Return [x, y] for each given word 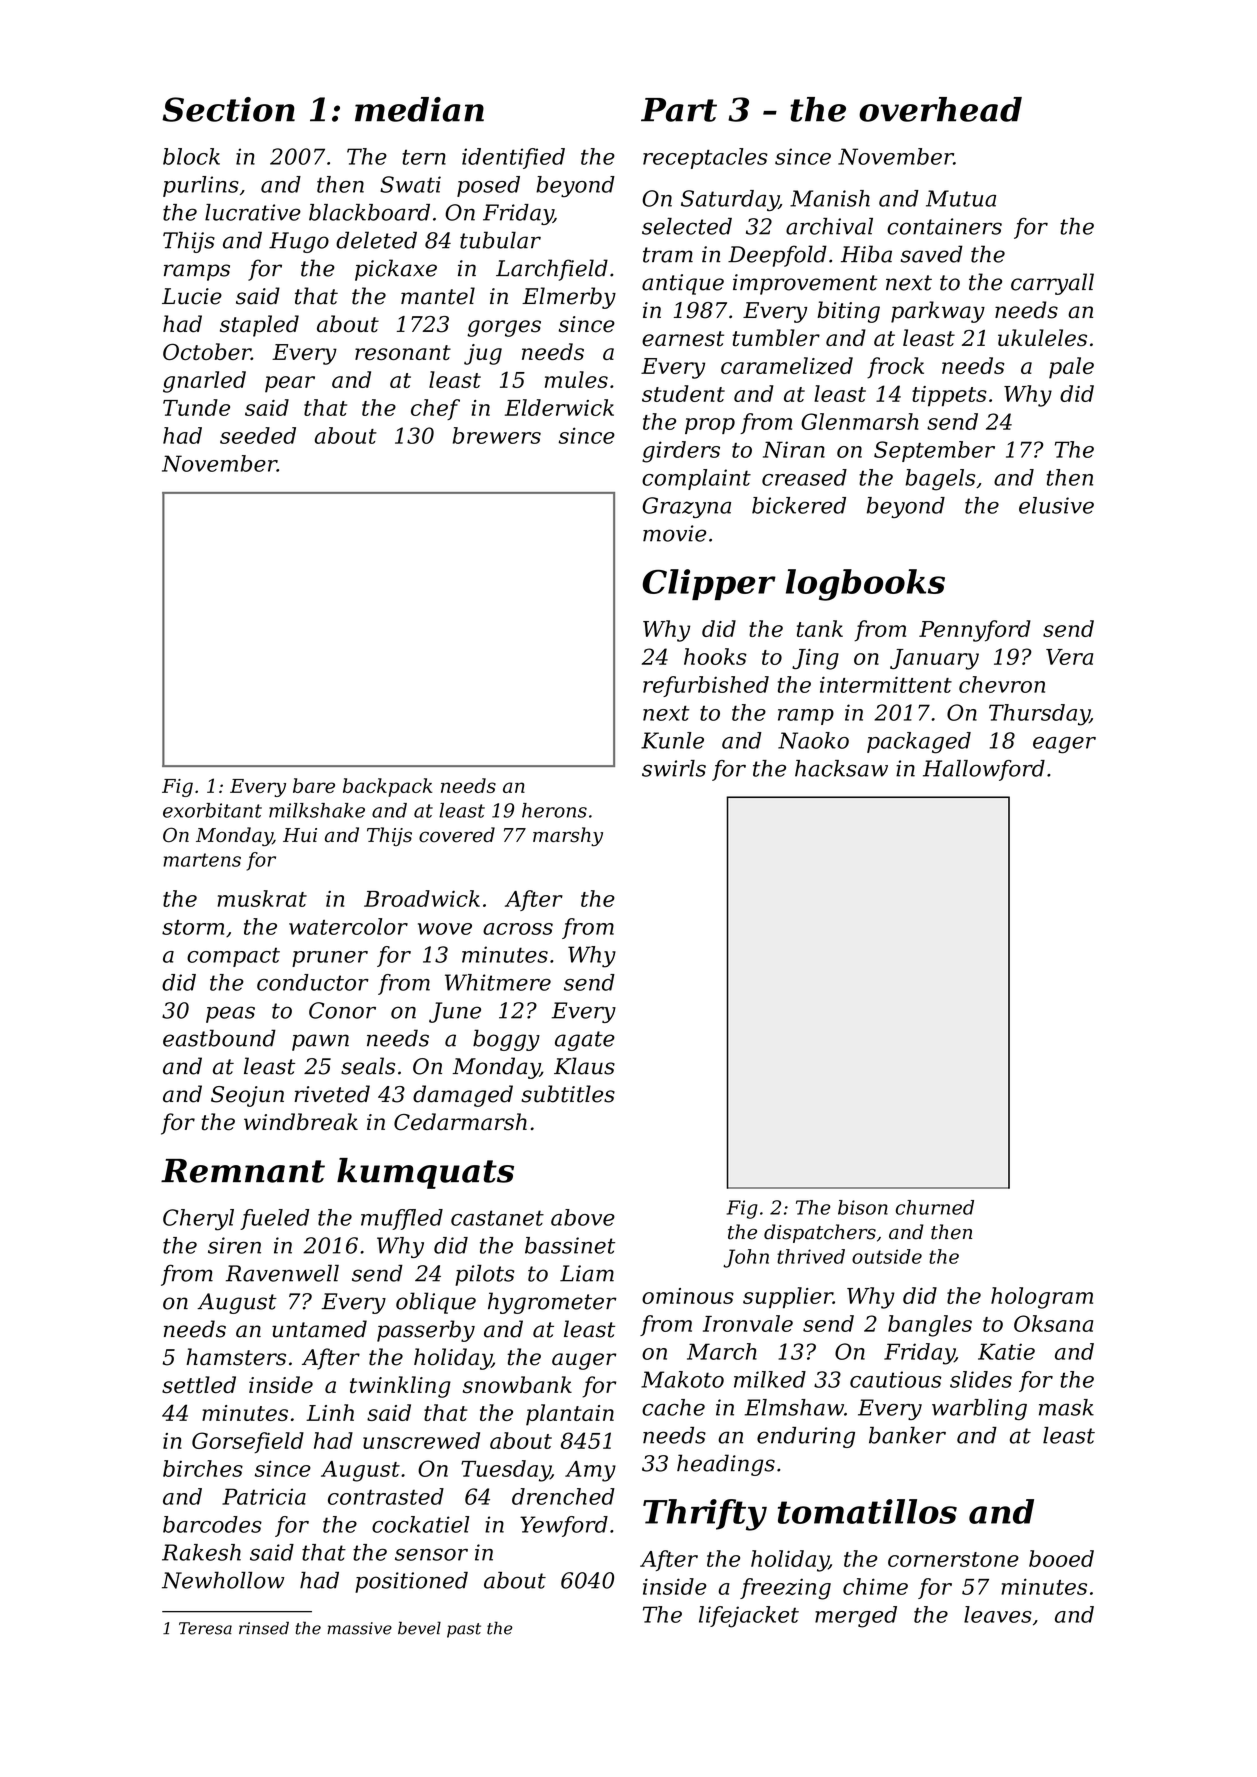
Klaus [584, 1066]
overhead [940, 109]
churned [935, 1207]
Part [679, 110]
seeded [258, 435]
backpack [387, 787]
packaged [919, 743]
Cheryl [198, 1220]
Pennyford [975, 631]
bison [863, 1207]
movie [674, 533]
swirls [674, 768]
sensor [431, 1554]
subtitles [568, 1094]
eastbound [219, 1038]
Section [228, 109]
